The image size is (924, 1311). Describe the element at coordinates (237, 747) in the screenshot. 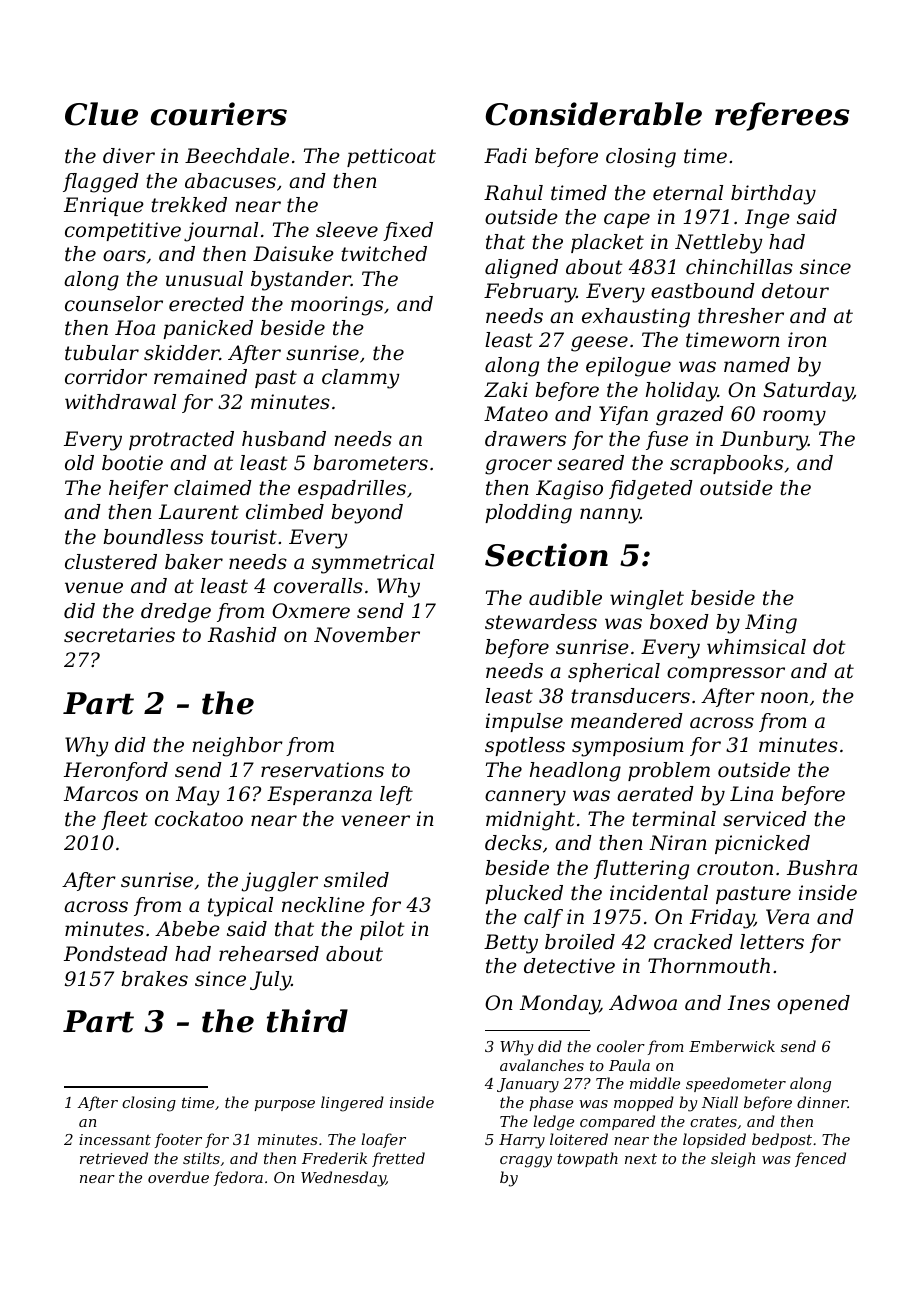

I see `neighbor` at that location.
